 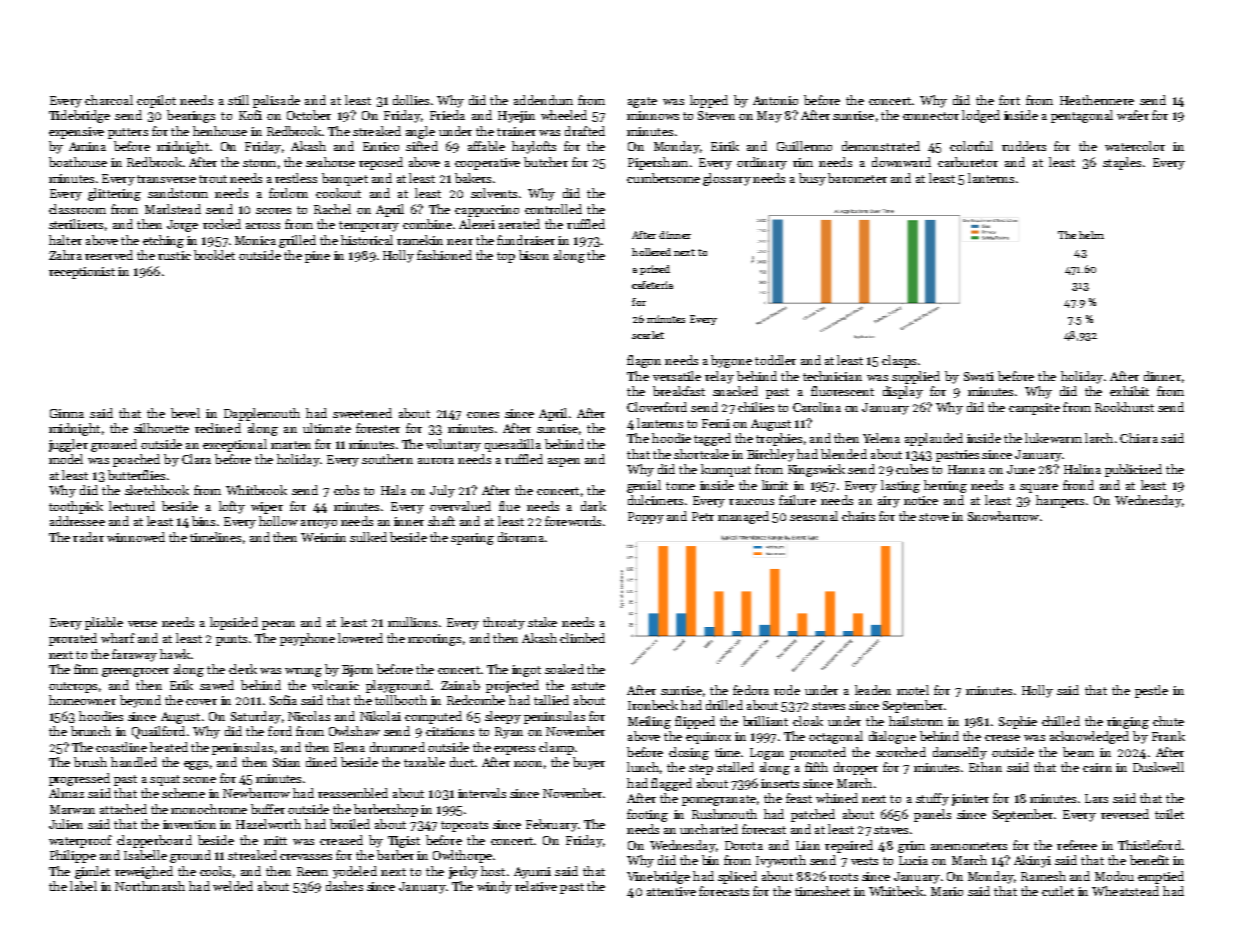 What do you see at coordinates (934, 439) in the page?
I see `applauded` at bounding box center [934, 439].
